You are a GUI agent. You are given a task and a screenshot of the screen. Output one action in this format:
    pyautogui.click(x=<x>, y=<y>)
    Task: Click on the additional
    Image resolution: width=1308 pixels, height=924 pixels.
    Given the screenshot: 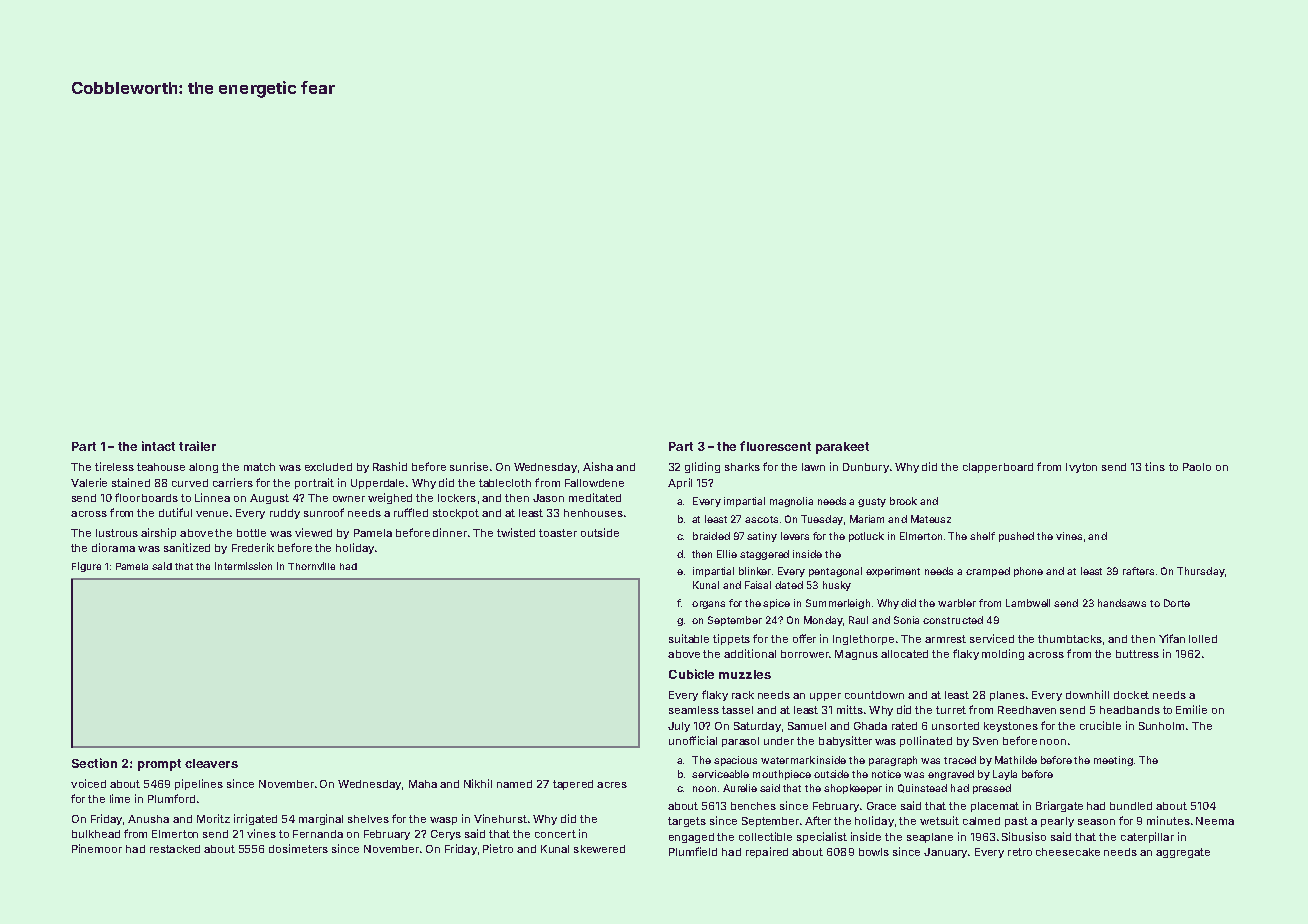 What is the action you would take?
    pyautogui.click(x=750, y=653)
